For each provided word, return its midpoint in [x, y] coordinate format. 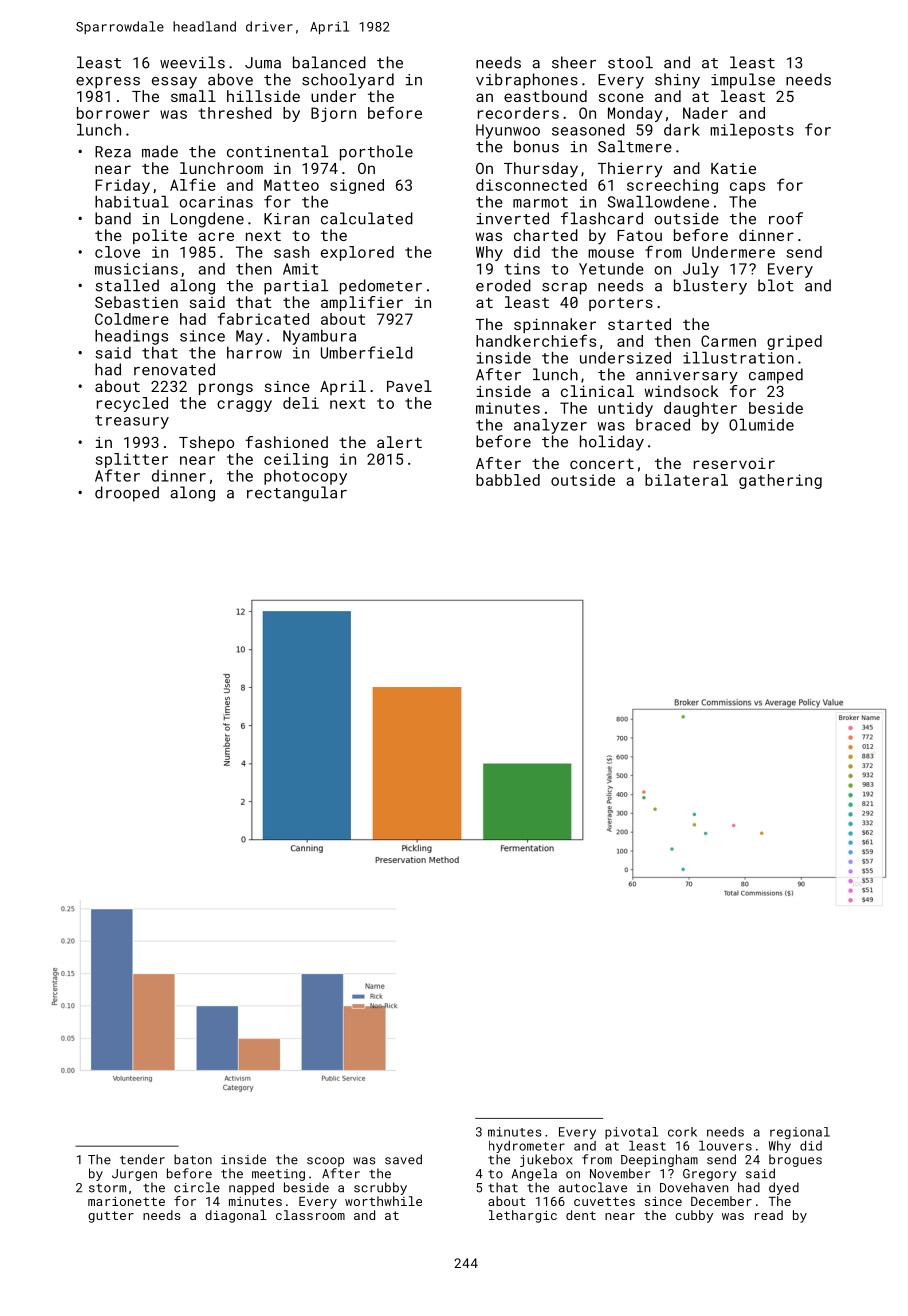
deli [301, 403]
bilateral [686, 480]
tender [142, 1159]
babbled [508, 480]
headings [131, 337]
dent [581, 1215]
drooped [127, 494]
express [108, 83]
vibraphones [527, 81]
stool [630, 62]
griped [794, 342]
